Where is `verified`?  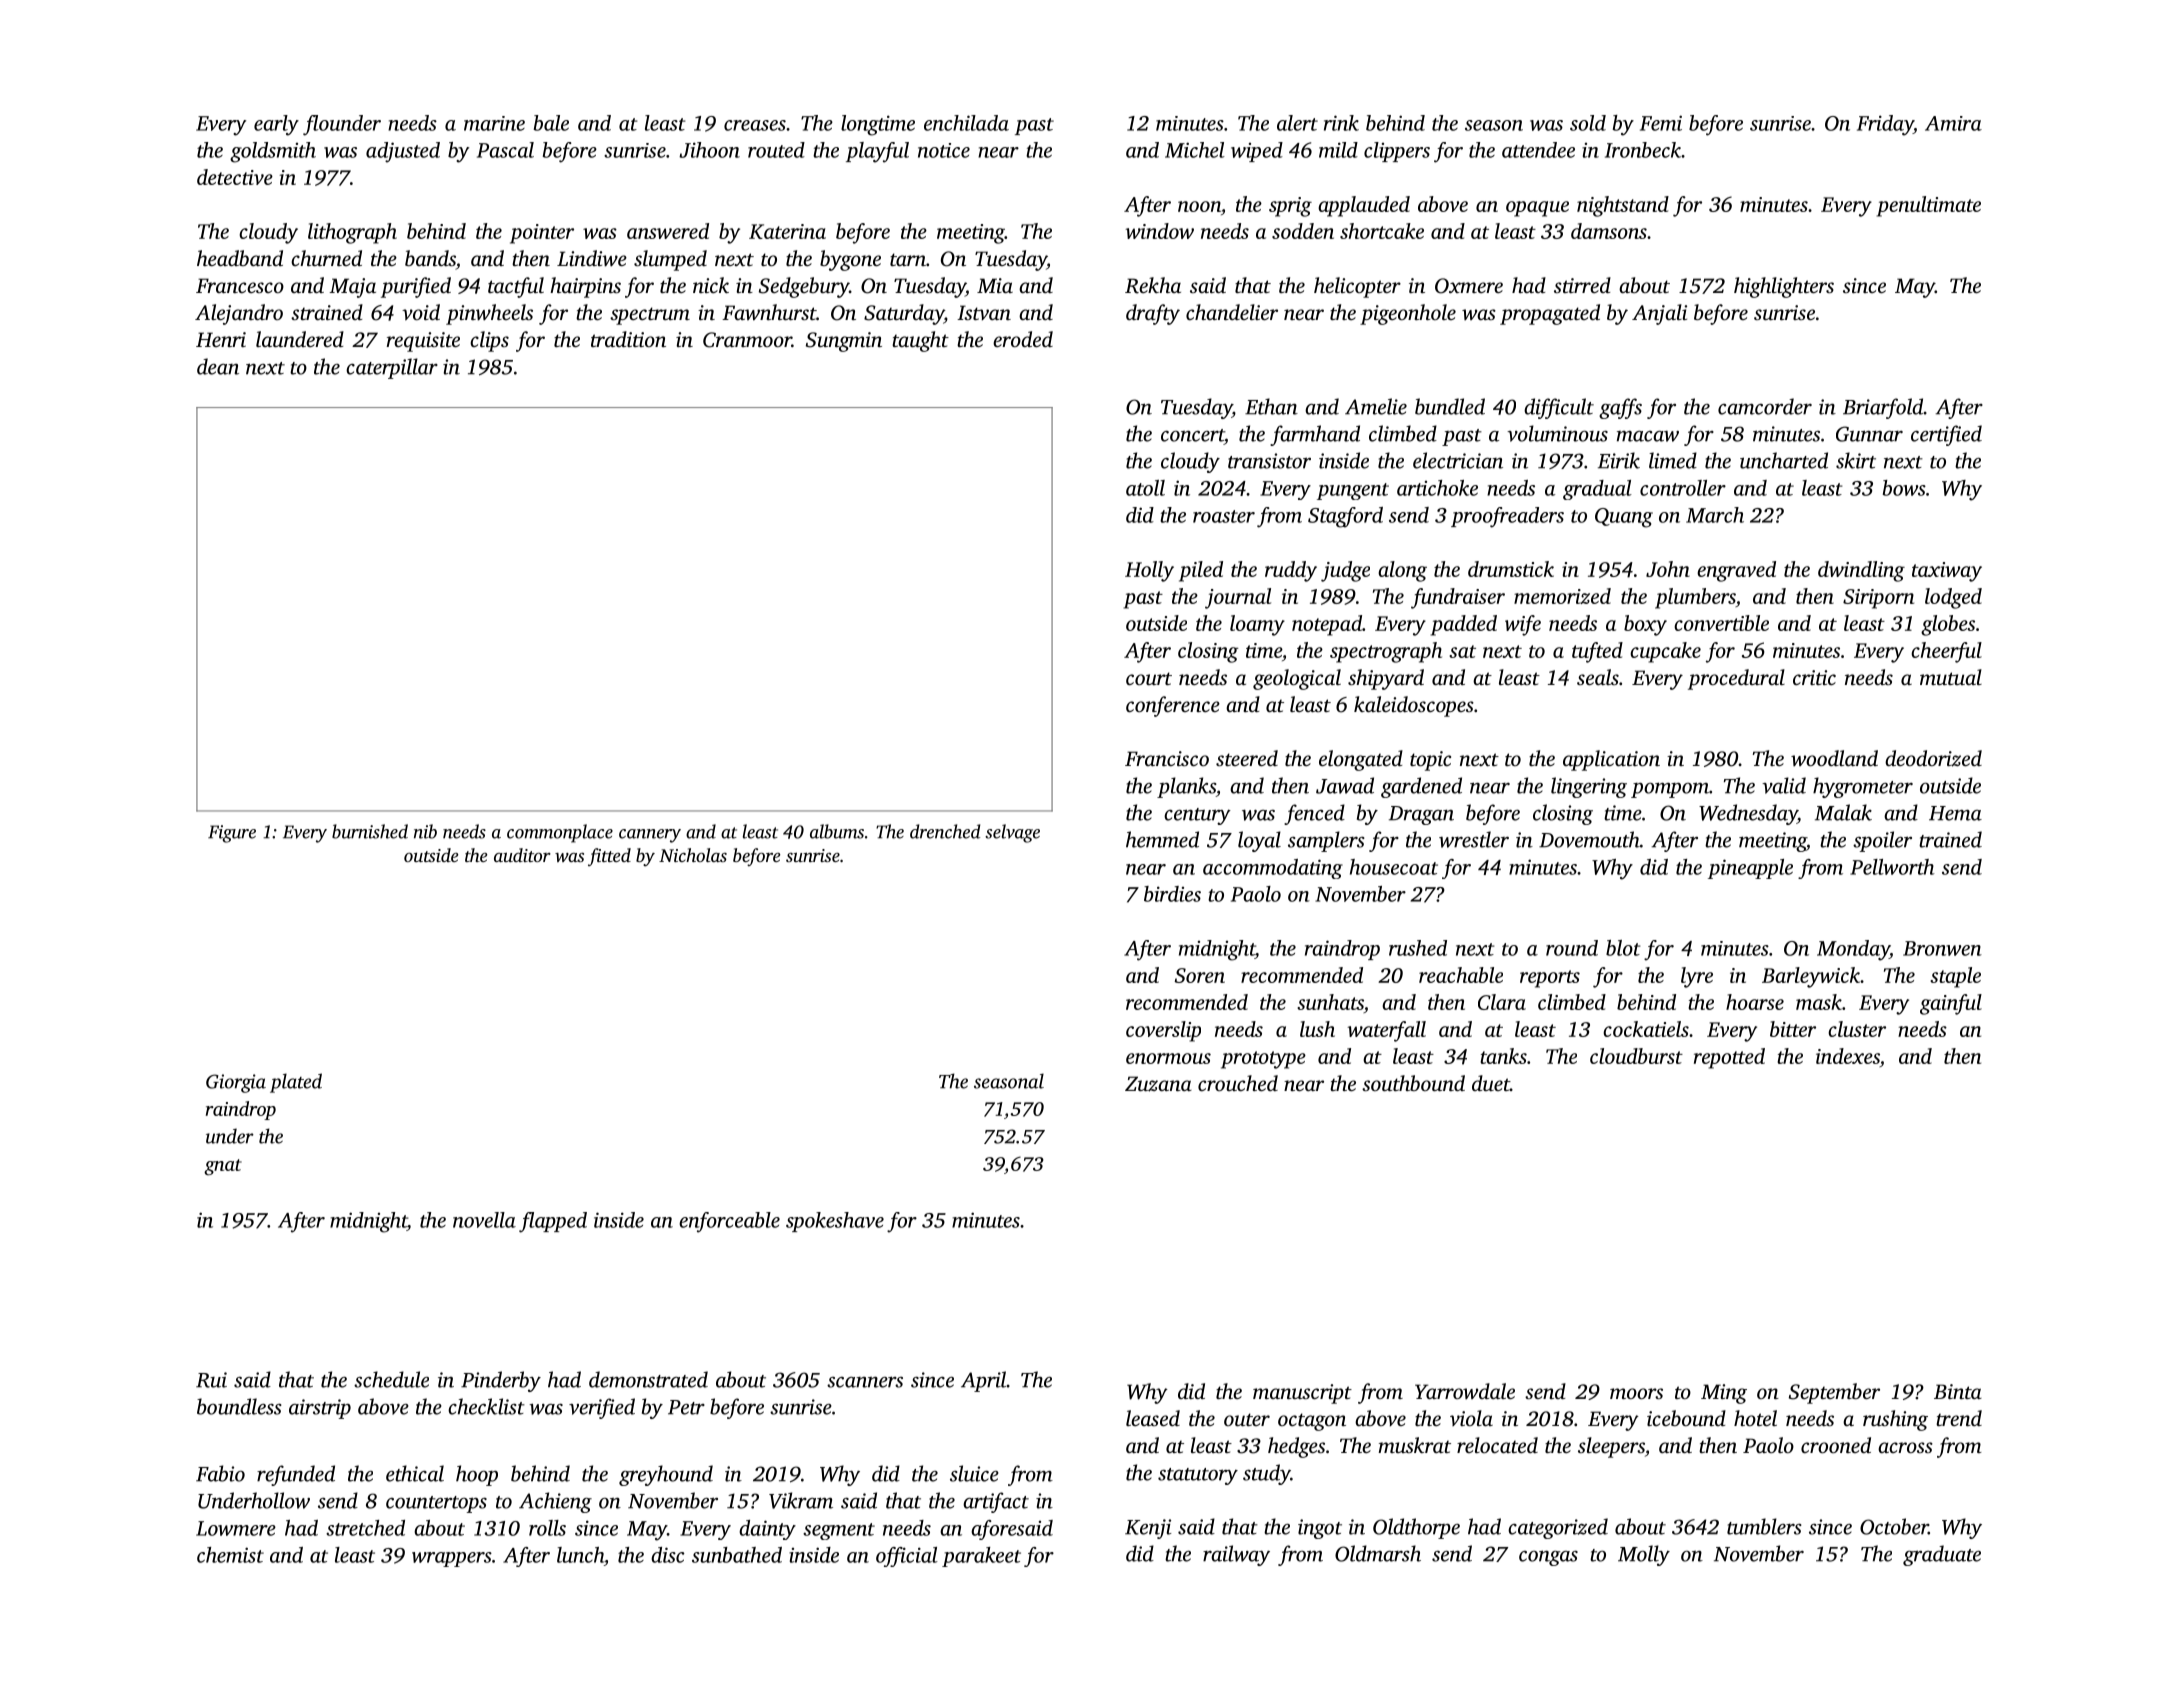
verified is located at coordinates (602, 1408).
